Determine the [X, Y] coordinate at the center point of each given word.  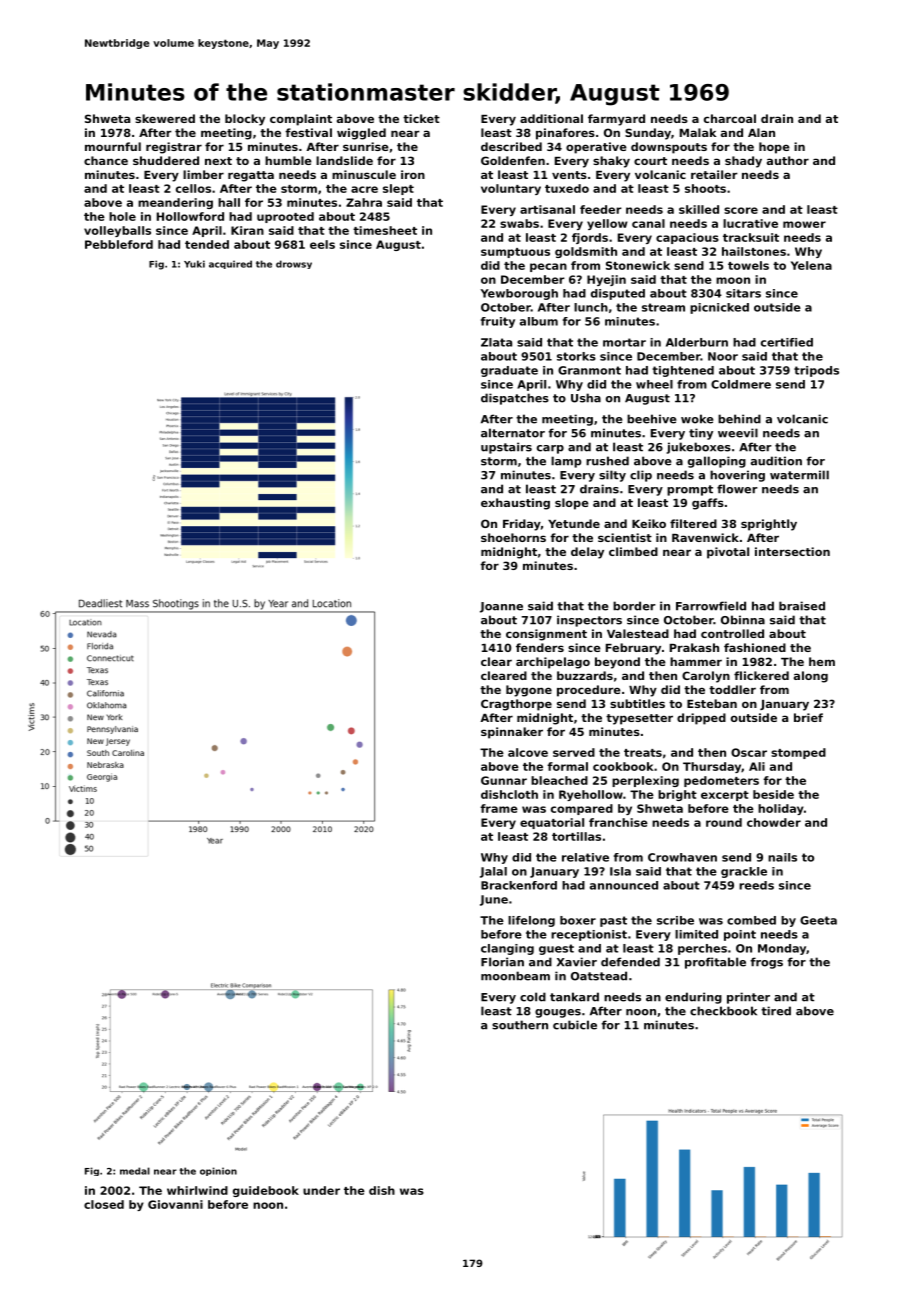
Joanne [501, 607]
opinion [218, 1171]
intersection [792, 551]
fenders [540, 647]
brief [808, 717]
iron [413, 174]
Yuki [194, 264]
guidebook [266, 1191]
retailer [714, 174]
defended [630, 962]
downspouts [669, 148]
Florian [502, 962]
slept [398, 189]
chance [106, 160]
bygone [529, 691]
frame [499, 808]
